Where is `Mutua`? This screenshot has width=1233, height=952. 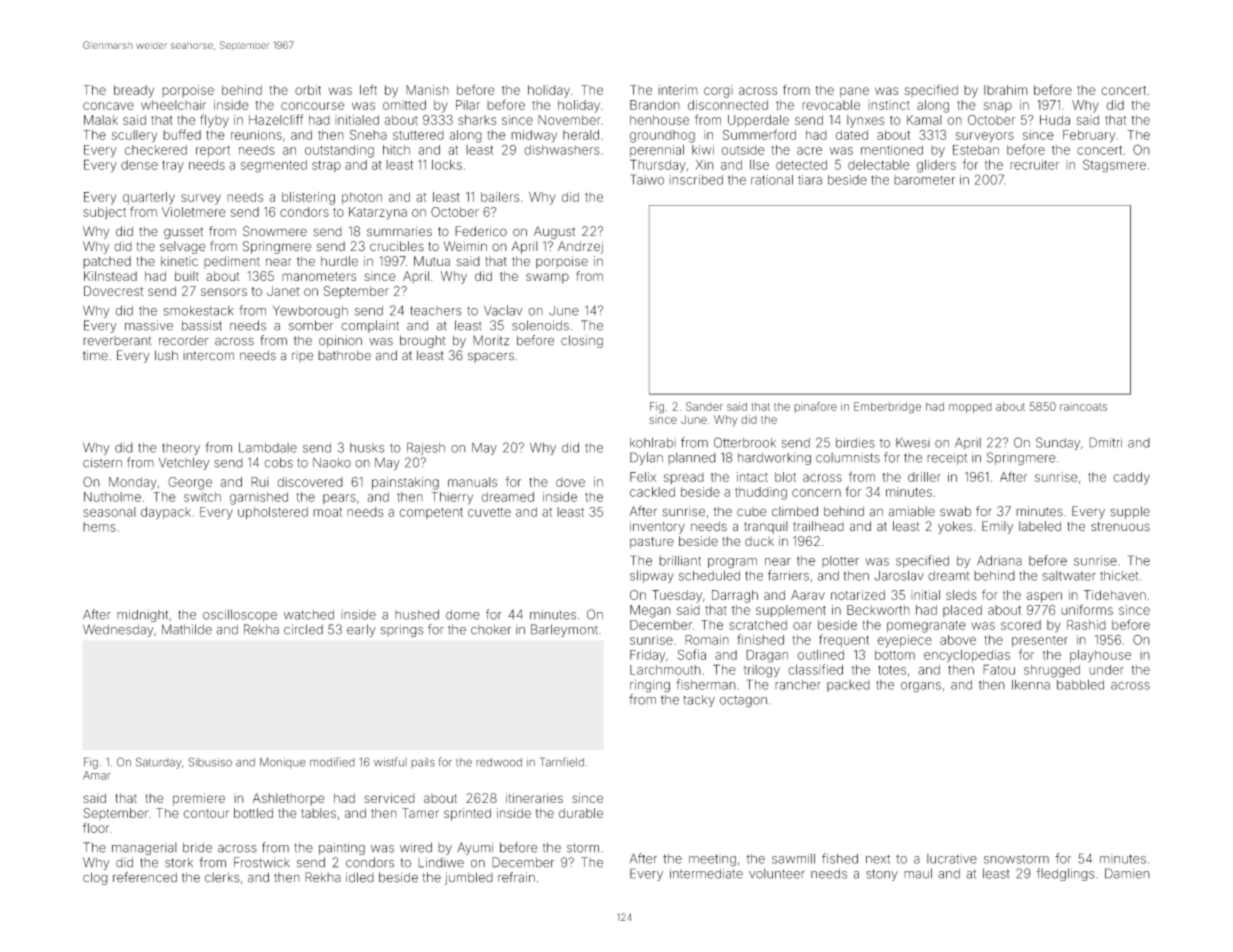
Mutua is located at coordinates (432, 261).
